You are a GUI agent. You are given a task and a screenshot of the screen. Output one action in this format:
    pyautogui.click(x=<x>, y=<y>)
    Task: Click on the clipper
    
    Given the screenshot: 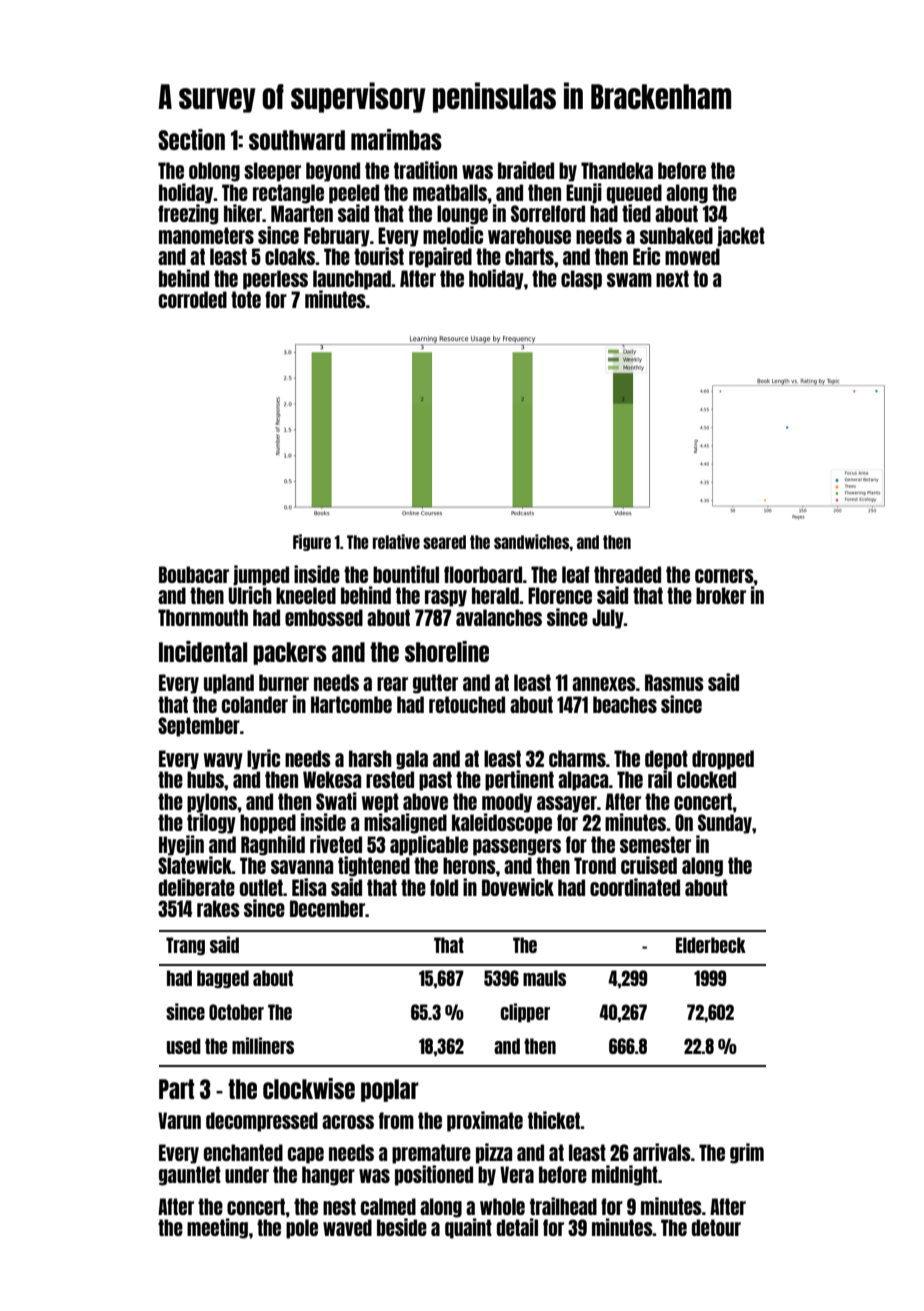 What is the action you would take?
    pyautogui.click(x=525, y=1012)
